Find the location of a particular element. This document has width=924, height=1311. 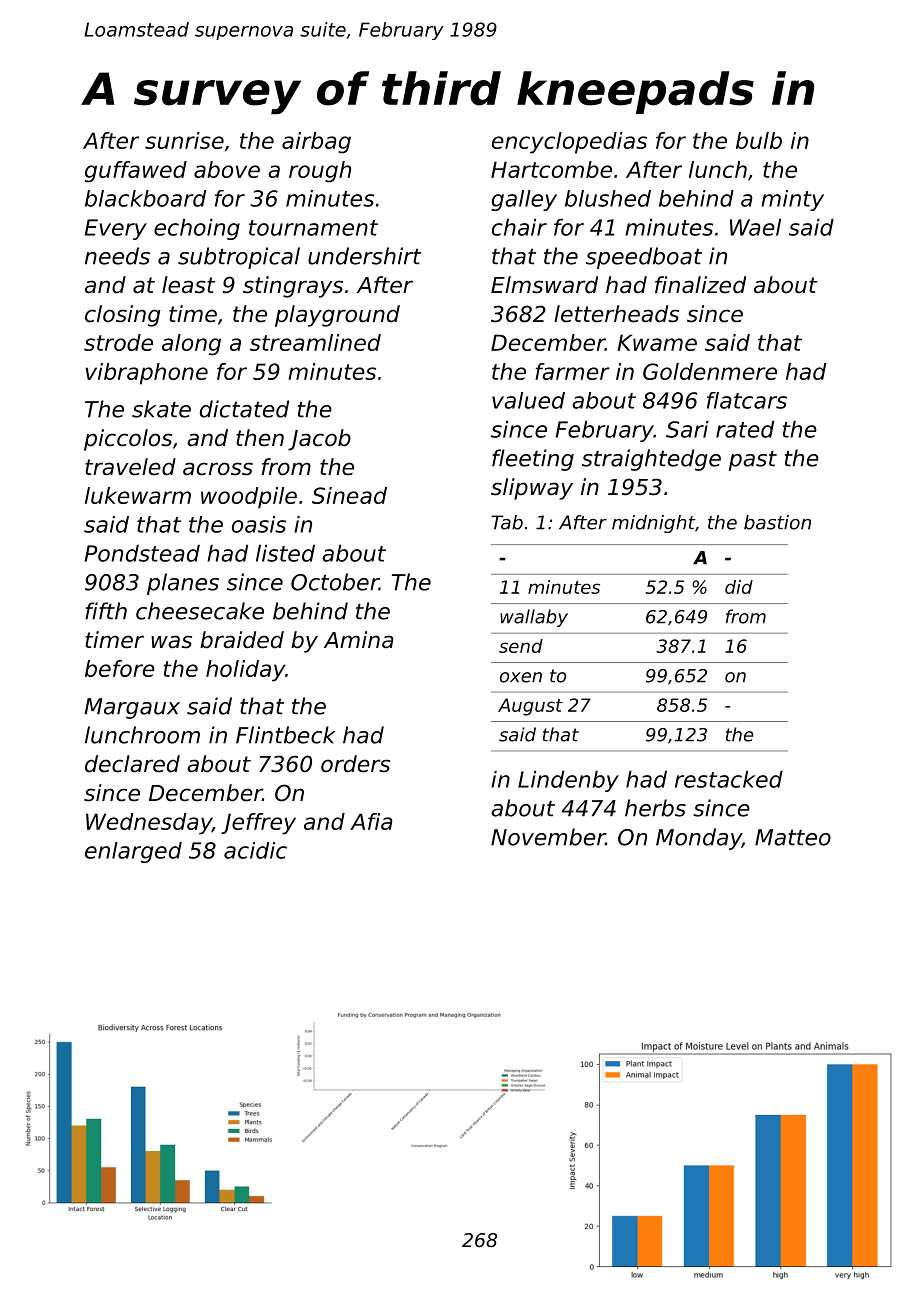

orders is located at coordinates (355, 764).
